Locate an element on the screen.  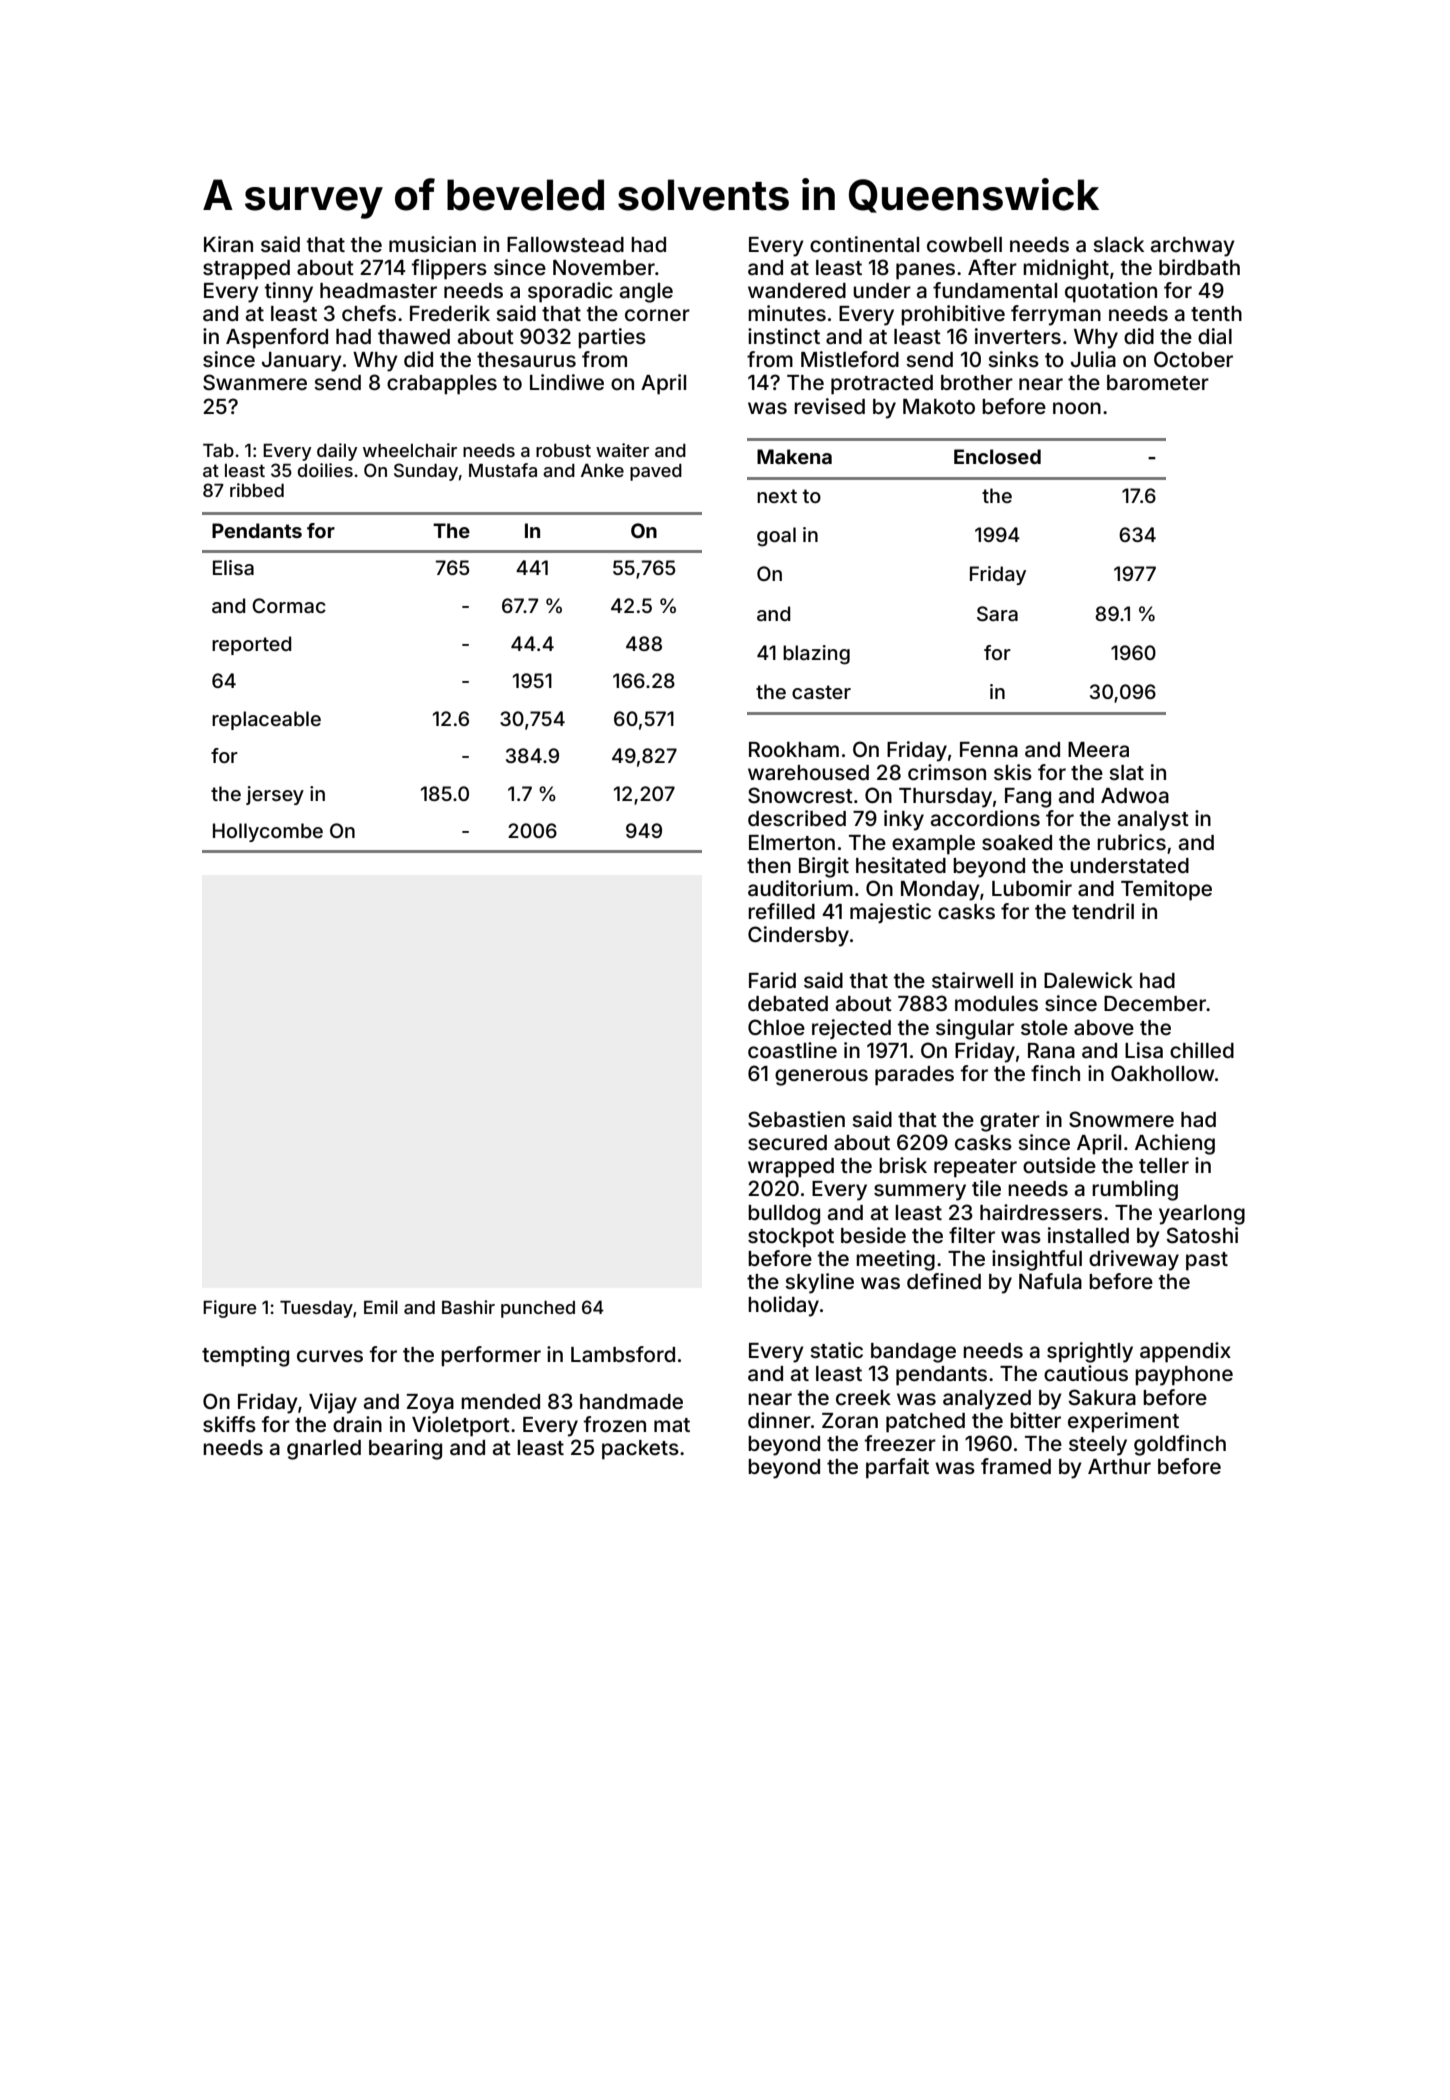
Emil is located at coordinates (381, 1307).
